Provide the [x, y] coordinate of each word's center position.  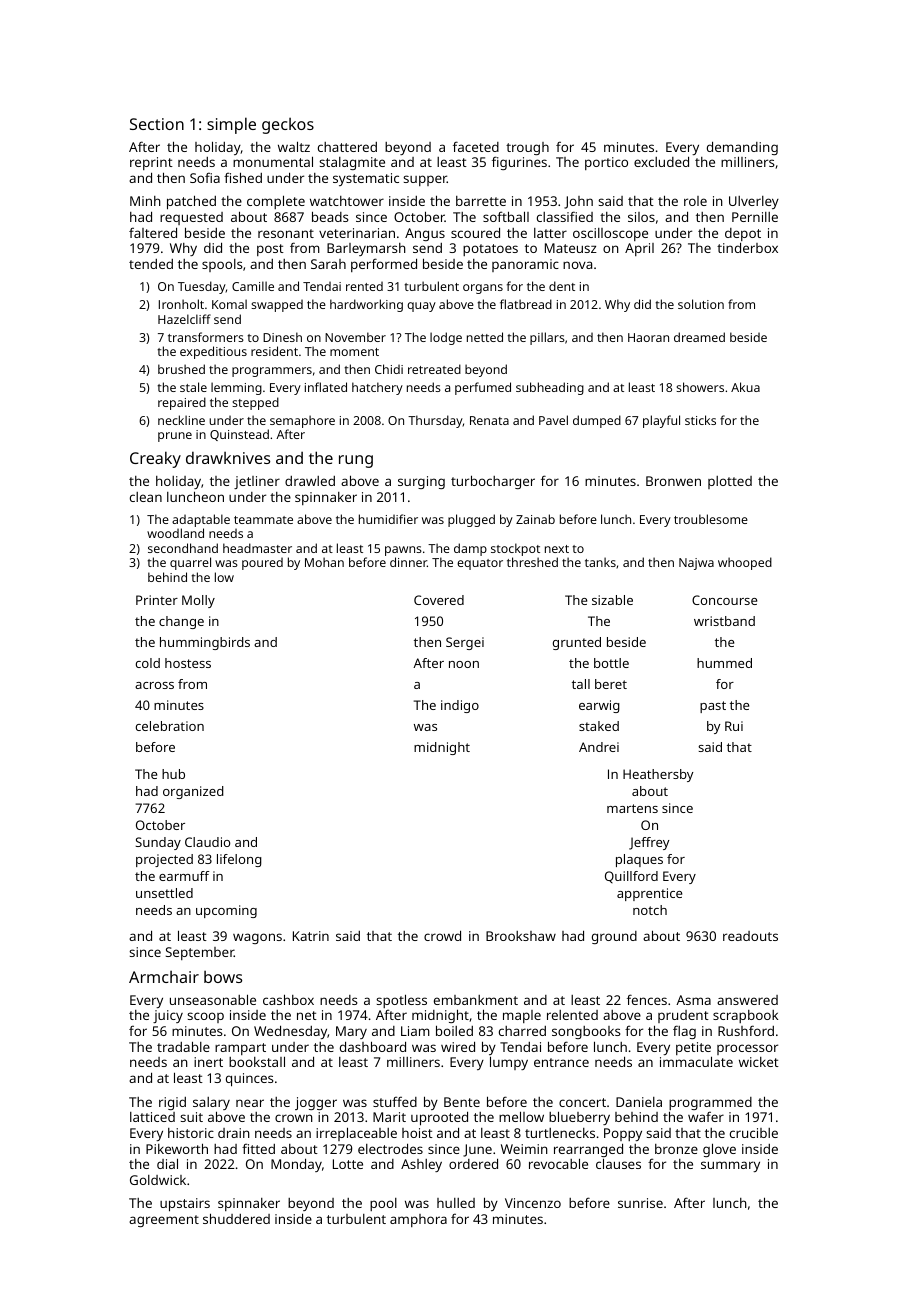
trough [527, 148]
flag [684, 1032]
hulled [456, 1203]
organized [193, 792]
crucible [754, 1133]
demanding [742, 148]
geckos [288, 126]
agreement [164, 1221]
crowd [442, 935]
